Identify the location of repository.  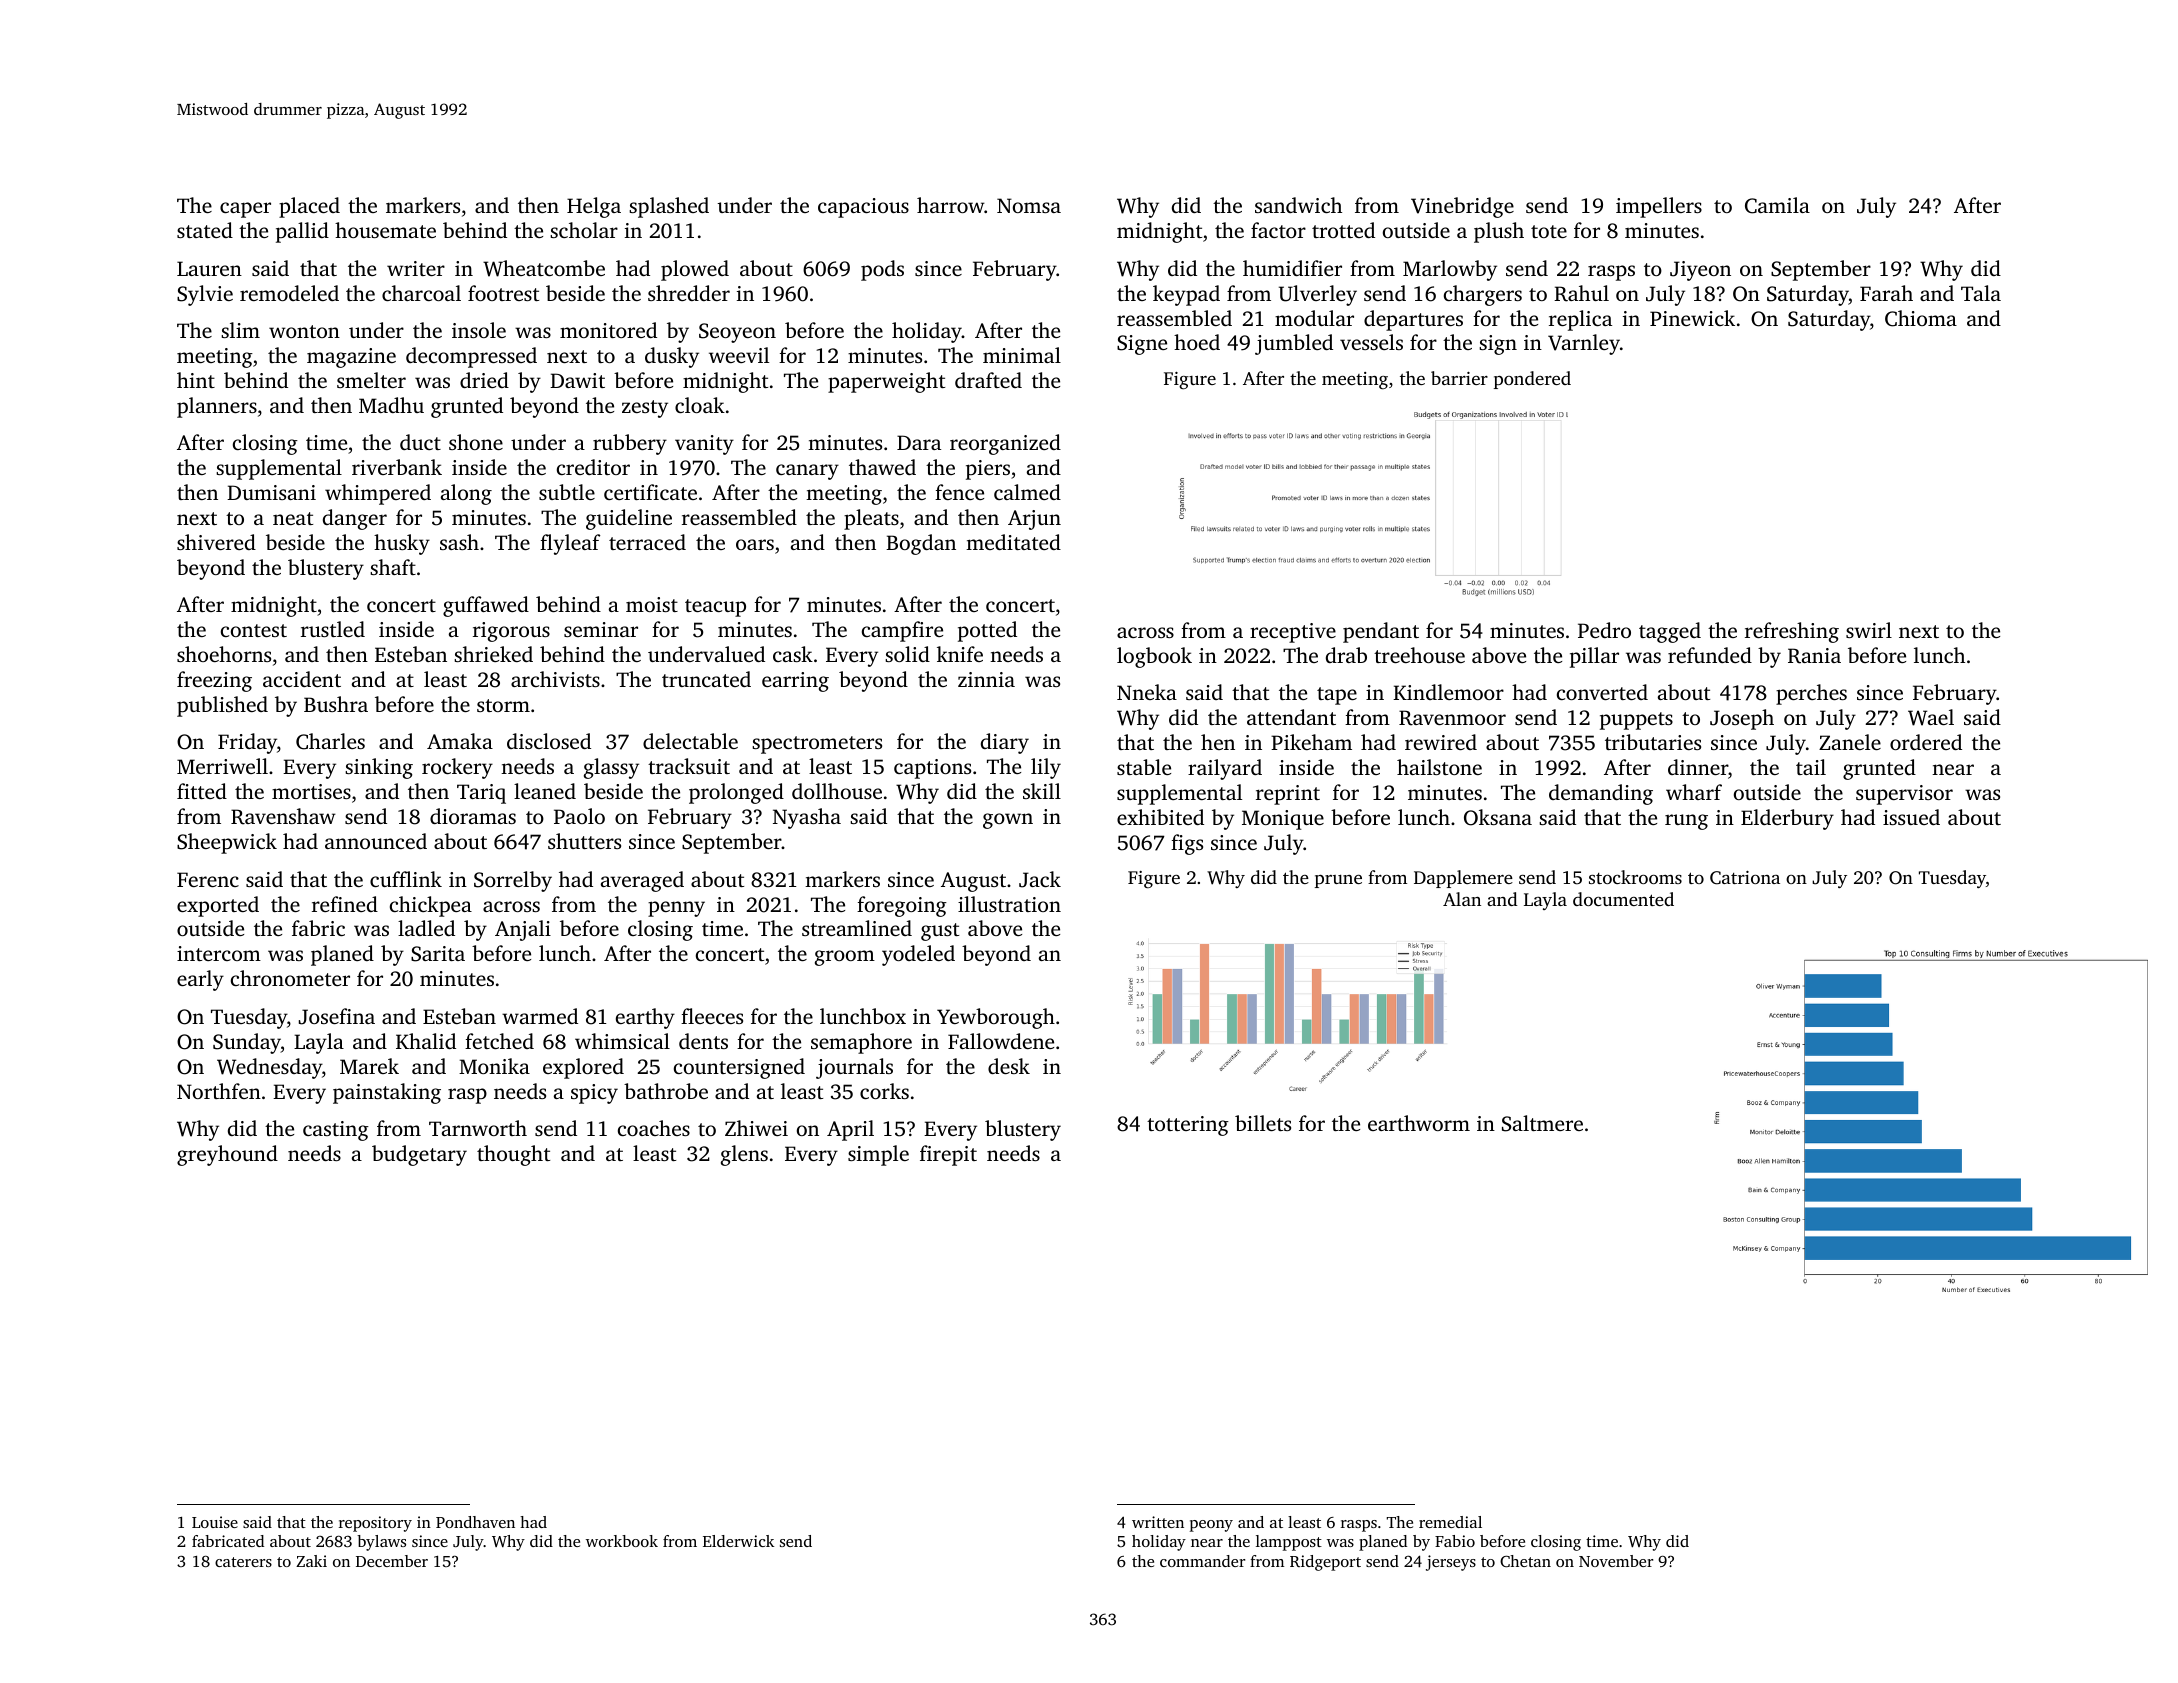
(375, 1524).
